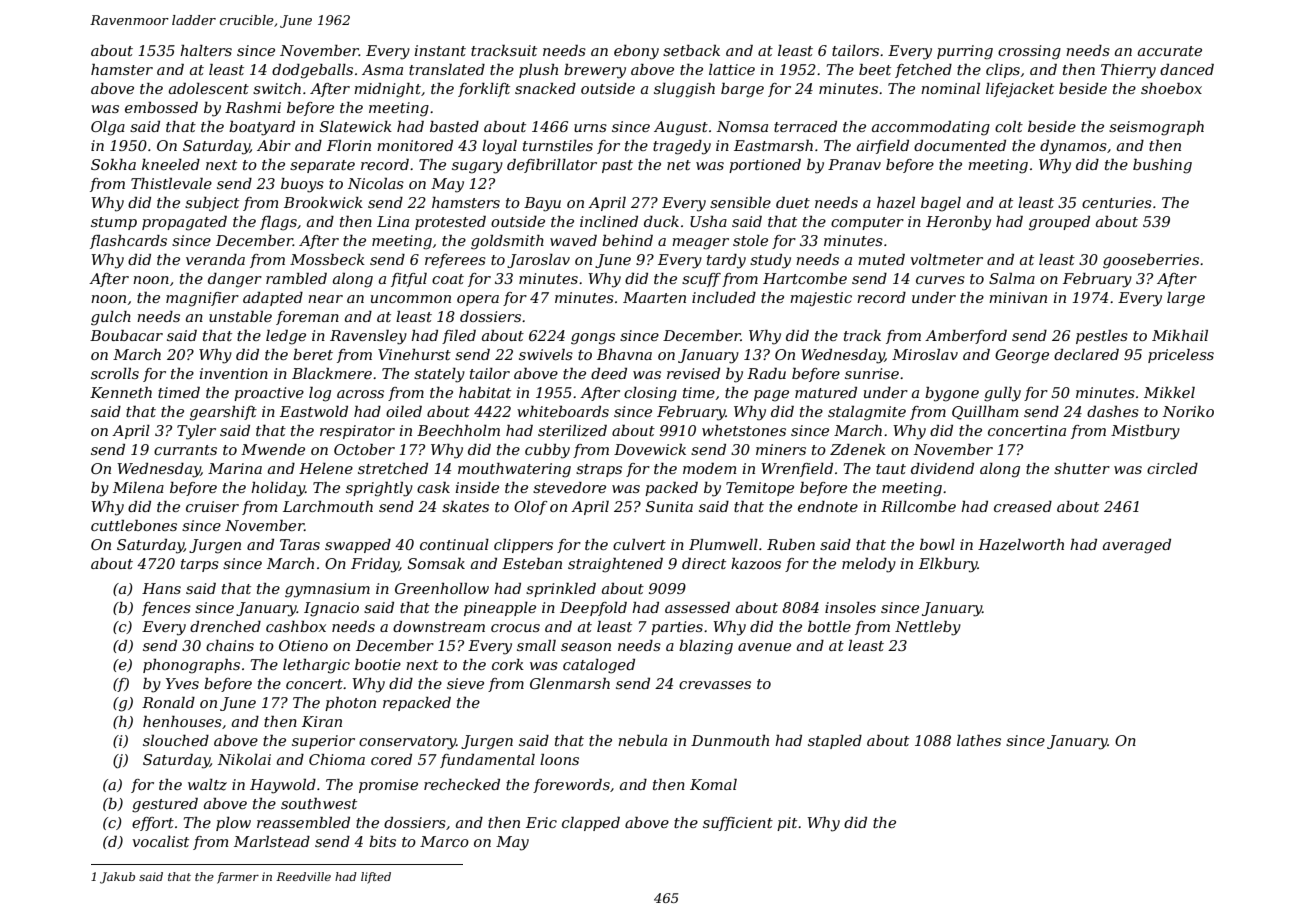  Describe the element at coordinates (499, 147) in the screenshot. I see `loyal` at that location.
